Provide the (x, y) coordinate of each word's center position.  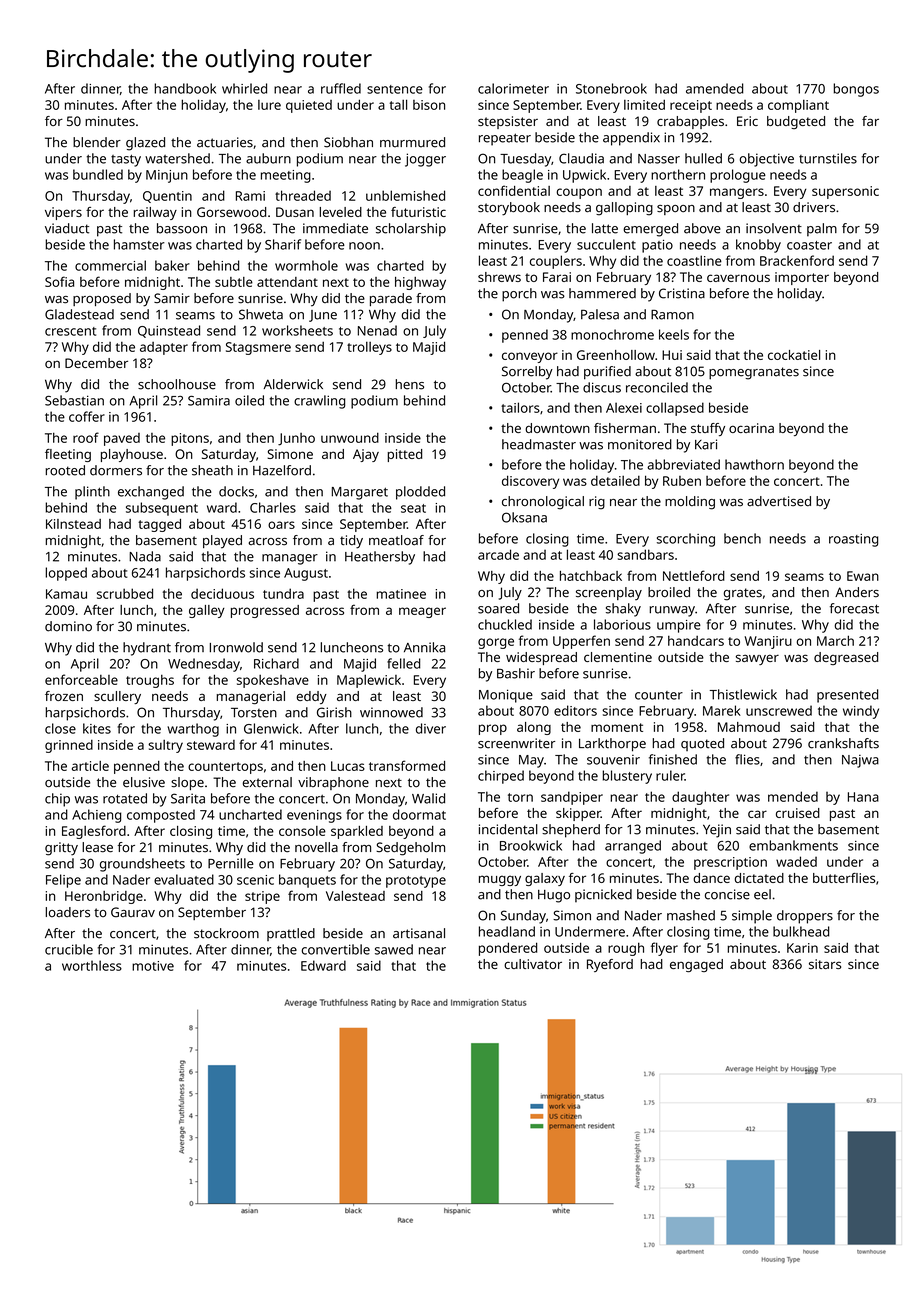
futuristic (418, 212)
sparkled (357, 832)
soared (498, 608)
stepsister (508, 122)
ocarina (751, 428)
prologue (738, 176)
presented (847, 696)
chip (57, 800)
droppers (805, 917)
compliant (798, 106)
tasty (126, 160)
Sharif (283, 244)
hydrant (147, 649)
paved (122, 439)
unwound (350, 437)
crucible (69, 949)
